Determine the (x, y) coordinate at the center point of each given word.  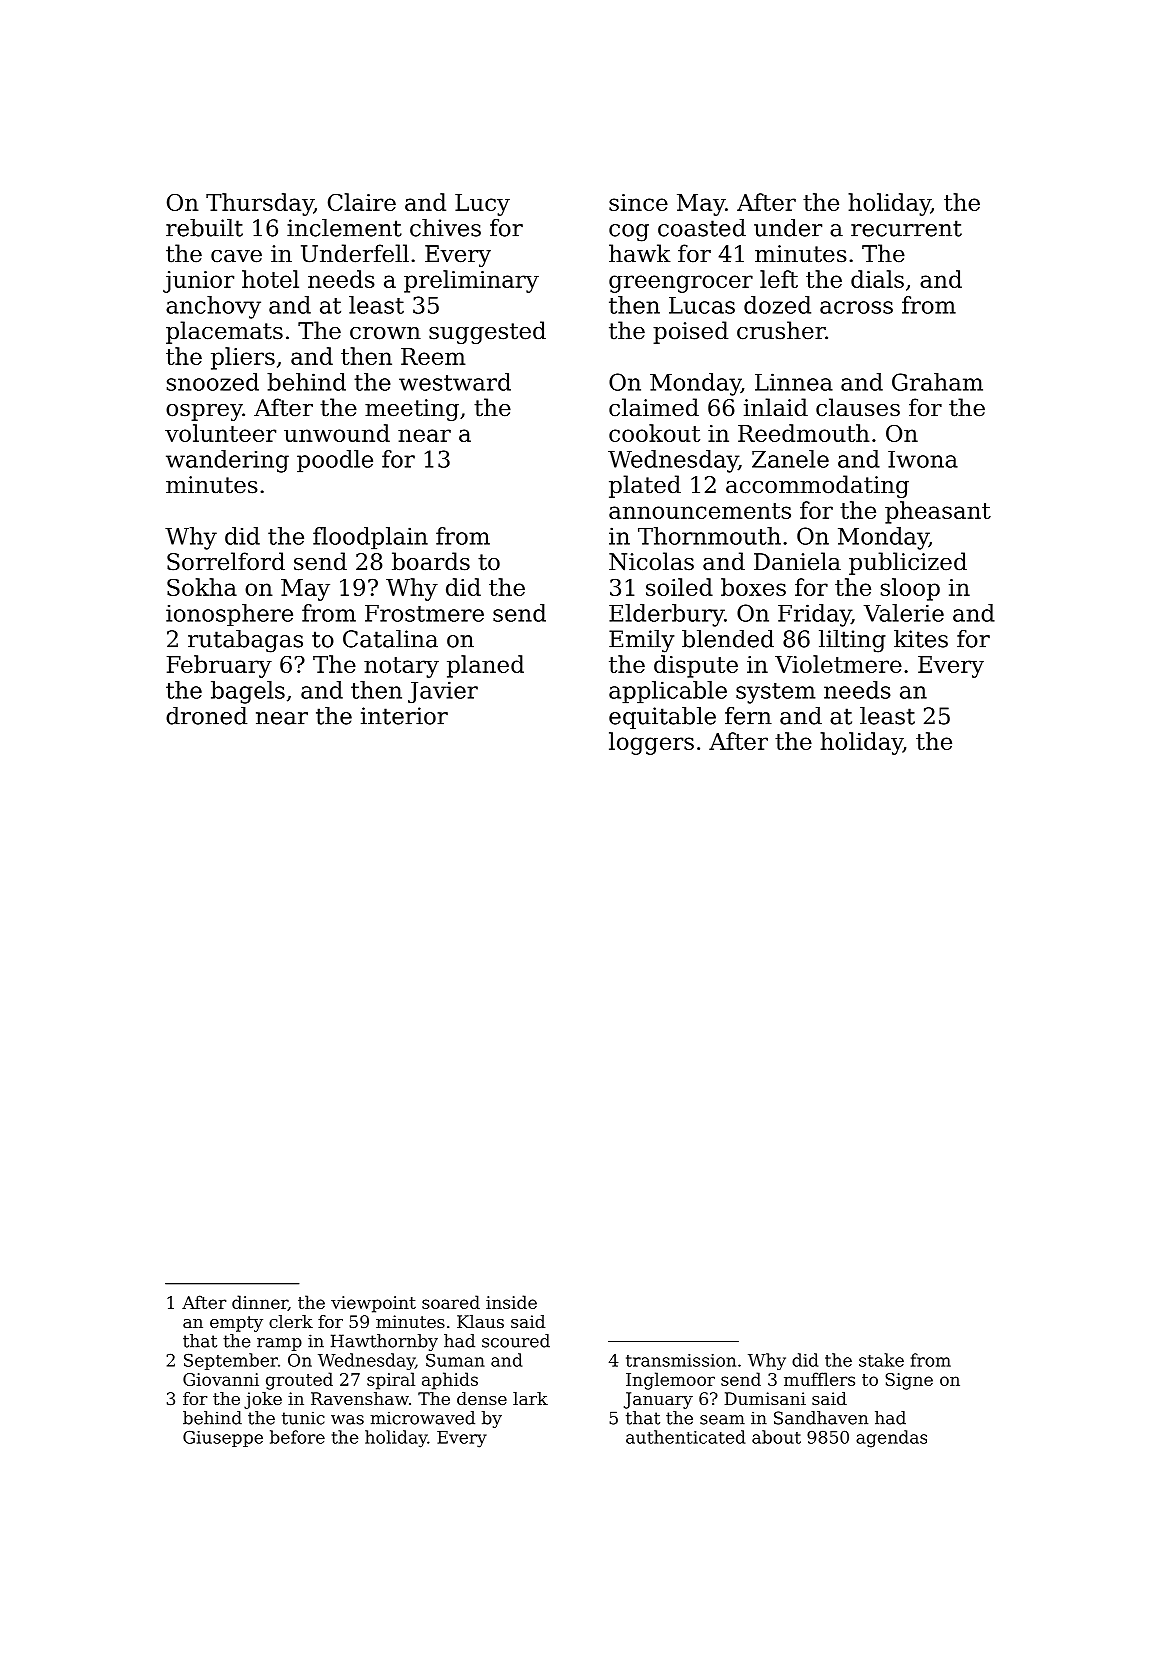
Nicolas (651, 561)
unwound (337, 433)
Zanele (790, 459)
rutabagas (245, 641)
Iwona (923, 459)
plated (645, 486)
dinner (260, 1303)
